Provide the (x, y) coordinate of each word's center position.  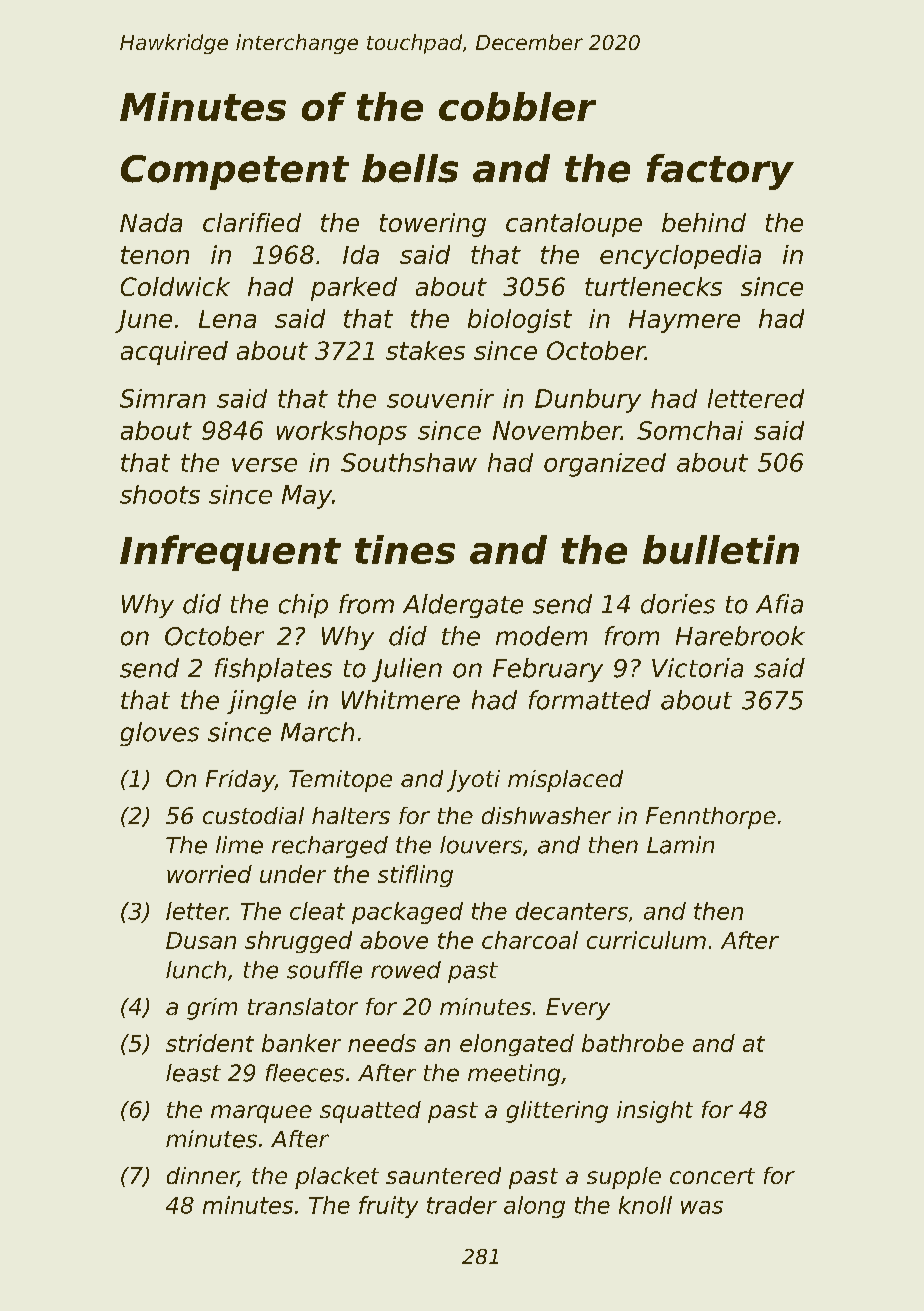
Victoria (697, 668)
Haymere (684, 321)
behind (704, 222)
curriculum (646, 940)
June (143, 321)
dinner (202, 1177)
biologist (520, 321)
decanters (572, 911)
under (293, 874)
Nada (151, 222)
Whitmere (401, 700)
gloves (159, 734)
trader (462, 1205)
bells (410, 168)
